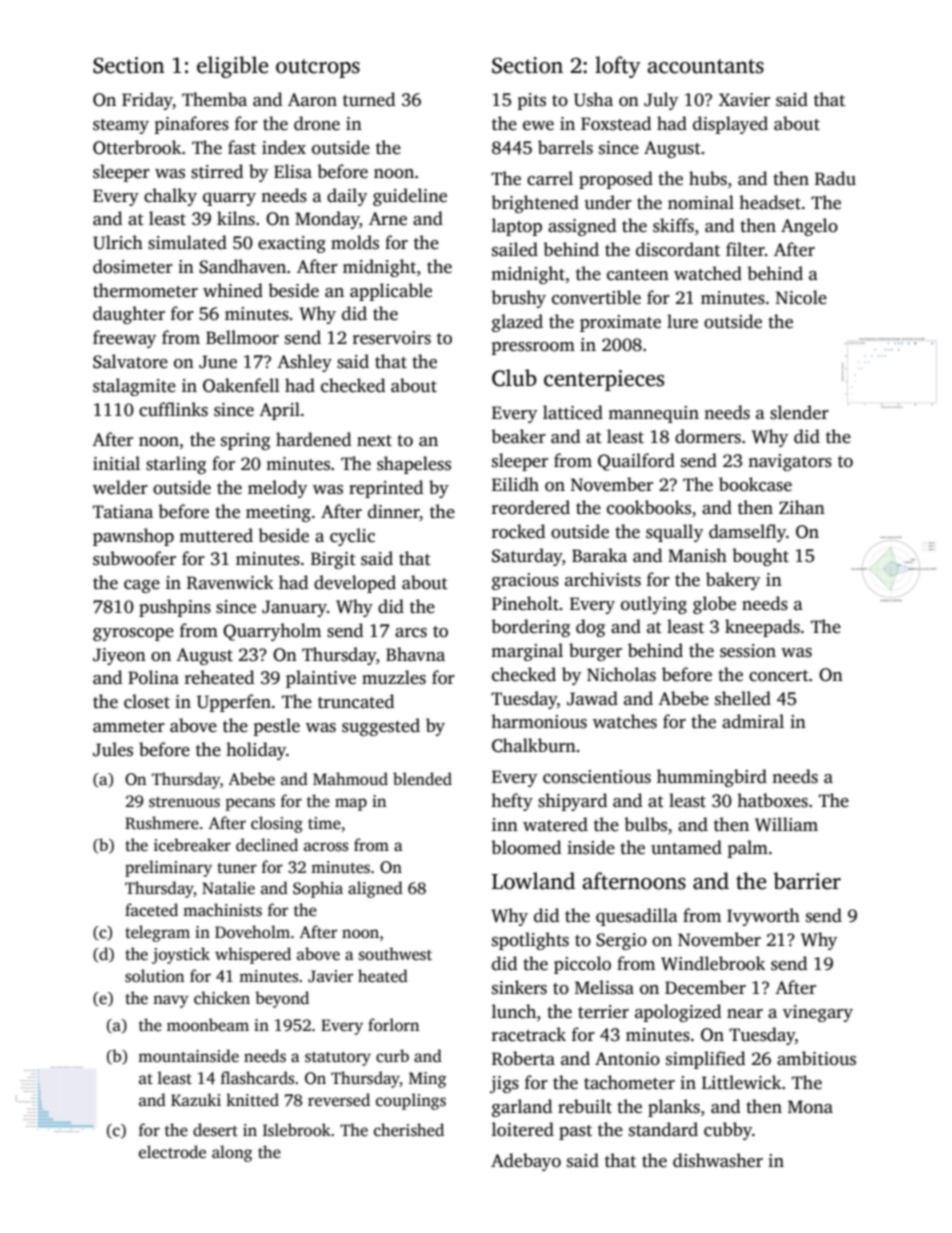 This page has width=952, height=1233. Describe the element at coordinates (818, 1013) in the page. I see `vinegary` at that location.
